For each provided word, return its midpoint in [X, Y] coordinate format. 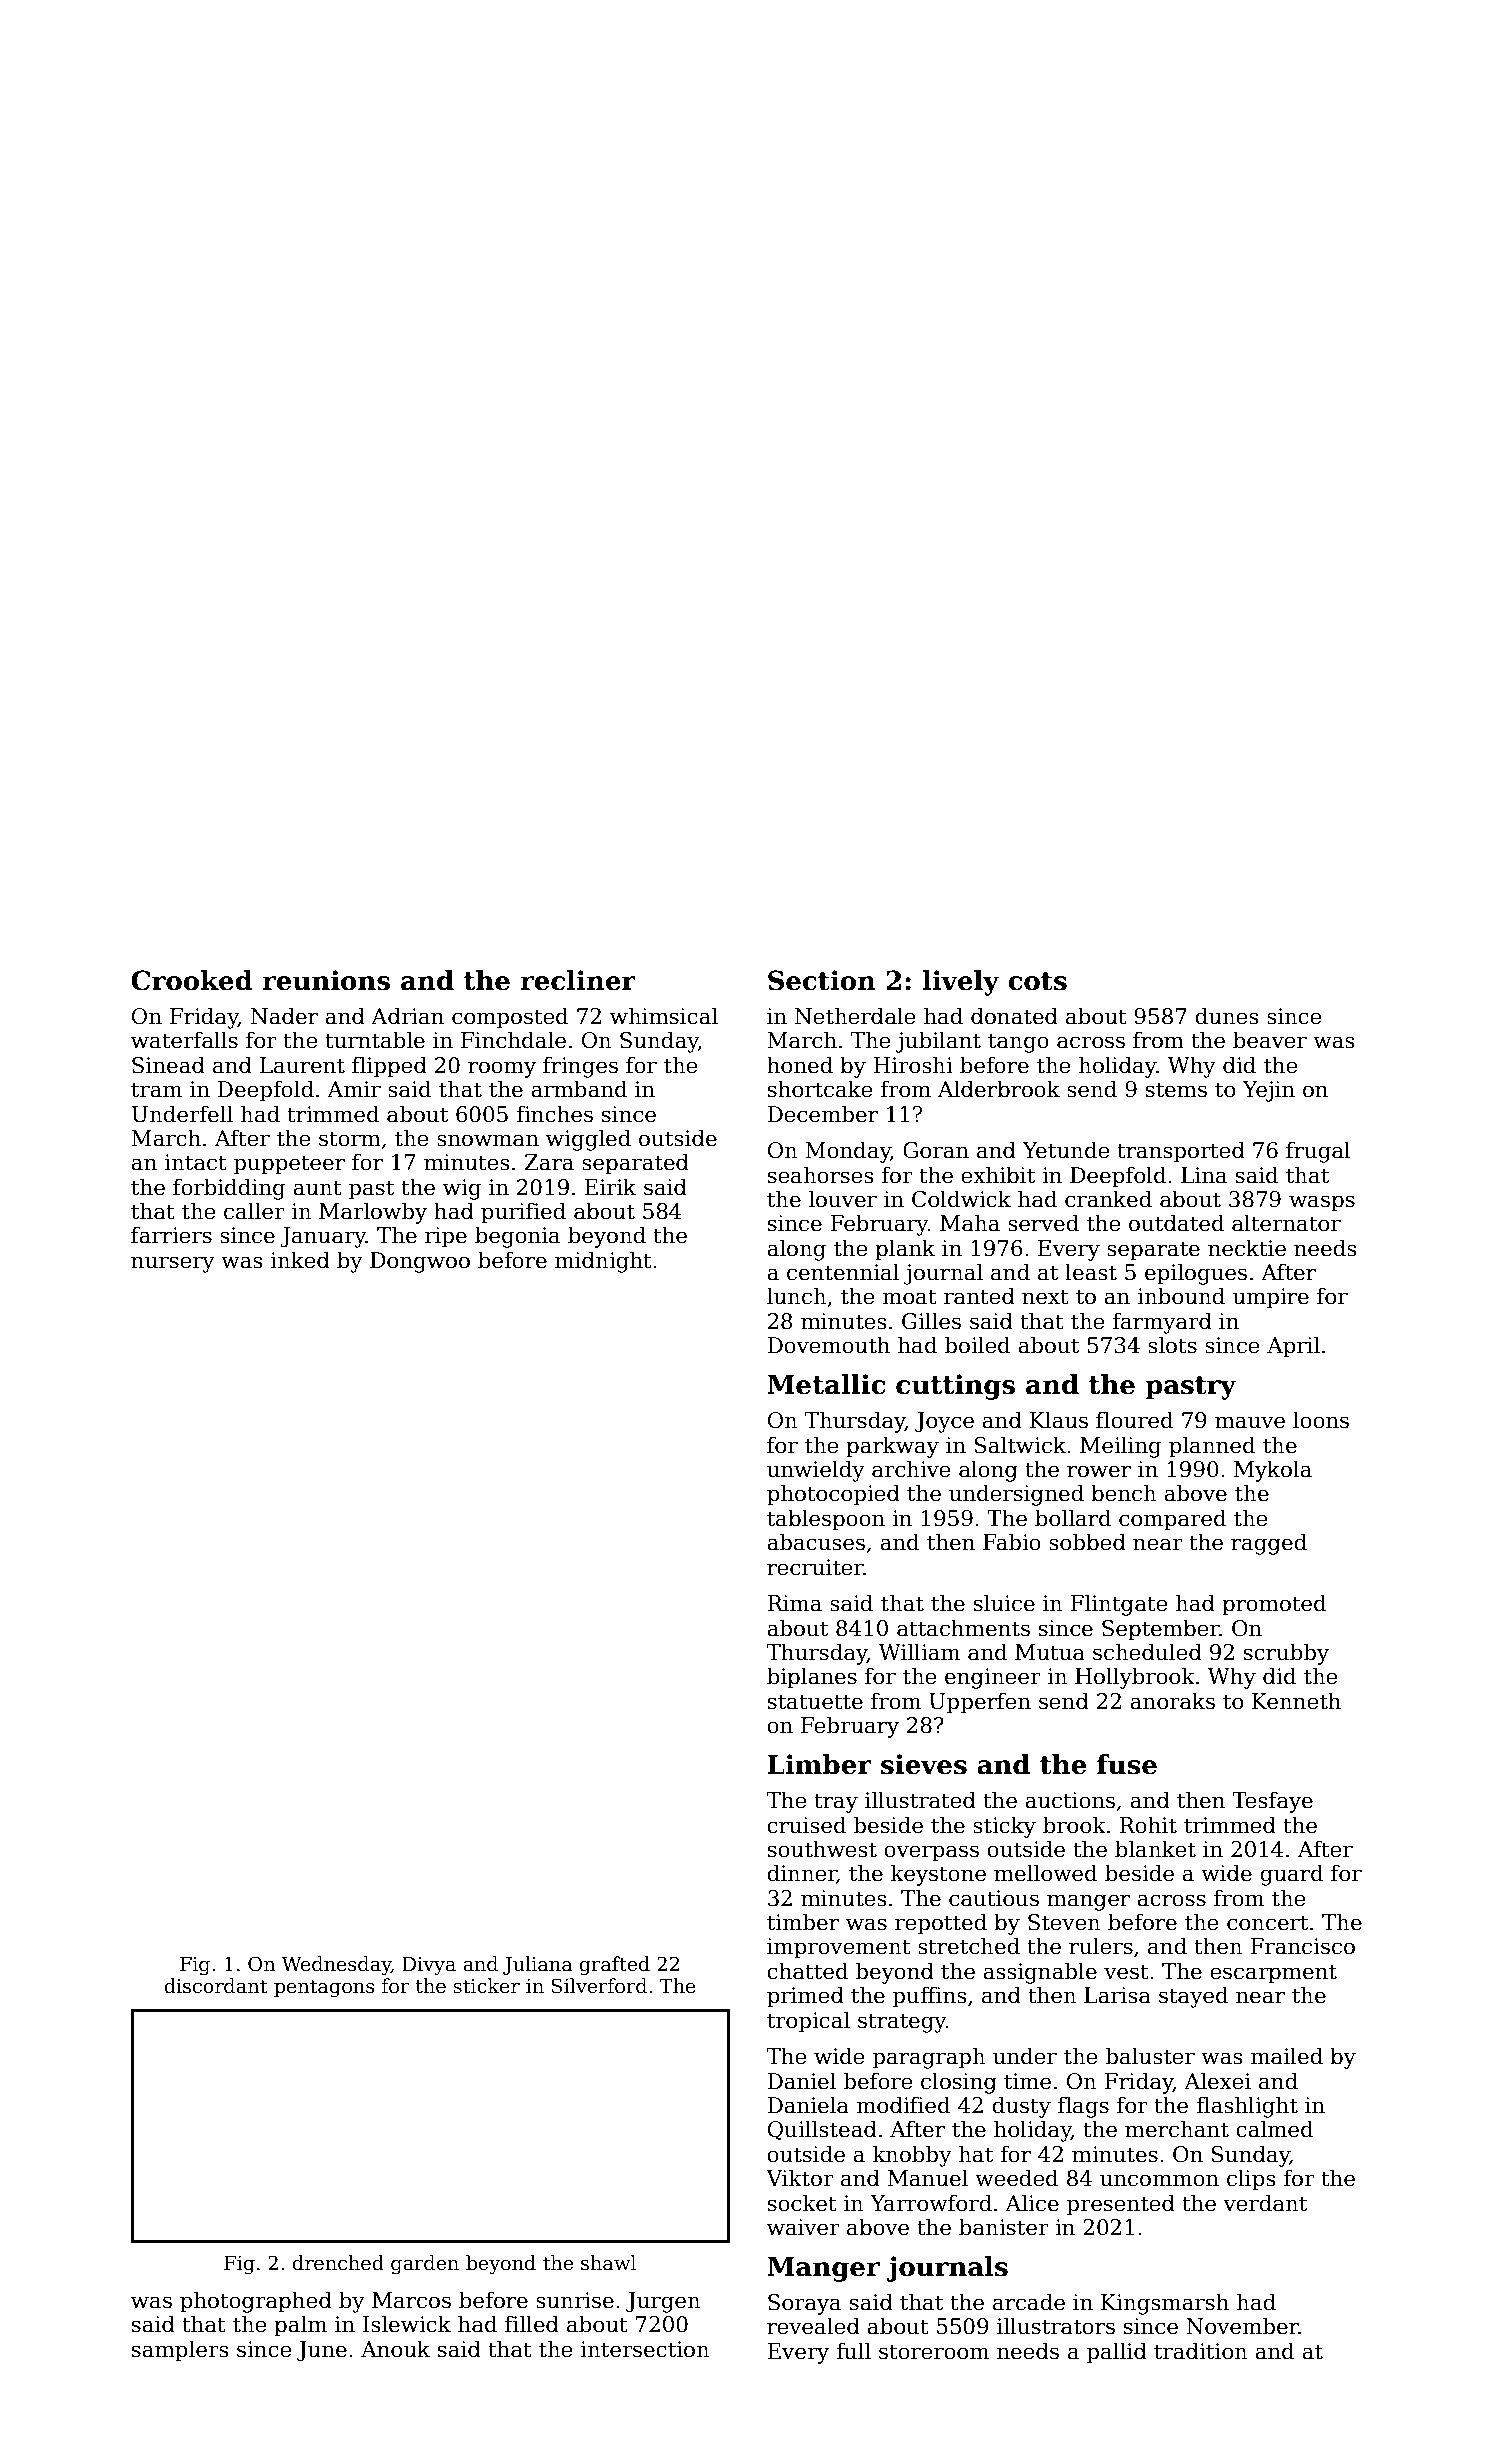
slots [1172, 1345]
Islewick [407, 2324]
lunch [797, 1296]
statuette [815, 1702]
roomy [502, 1069]
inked [300, 1260]
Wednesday [336, 1965]
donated [1014, 1016]
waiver [803, 2227]
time [1027, 2081]
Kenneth [1296, 1701]
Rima [795, 1603]
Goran [936, 1150]
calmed [1274, 2129]
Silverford [599, 1986]
